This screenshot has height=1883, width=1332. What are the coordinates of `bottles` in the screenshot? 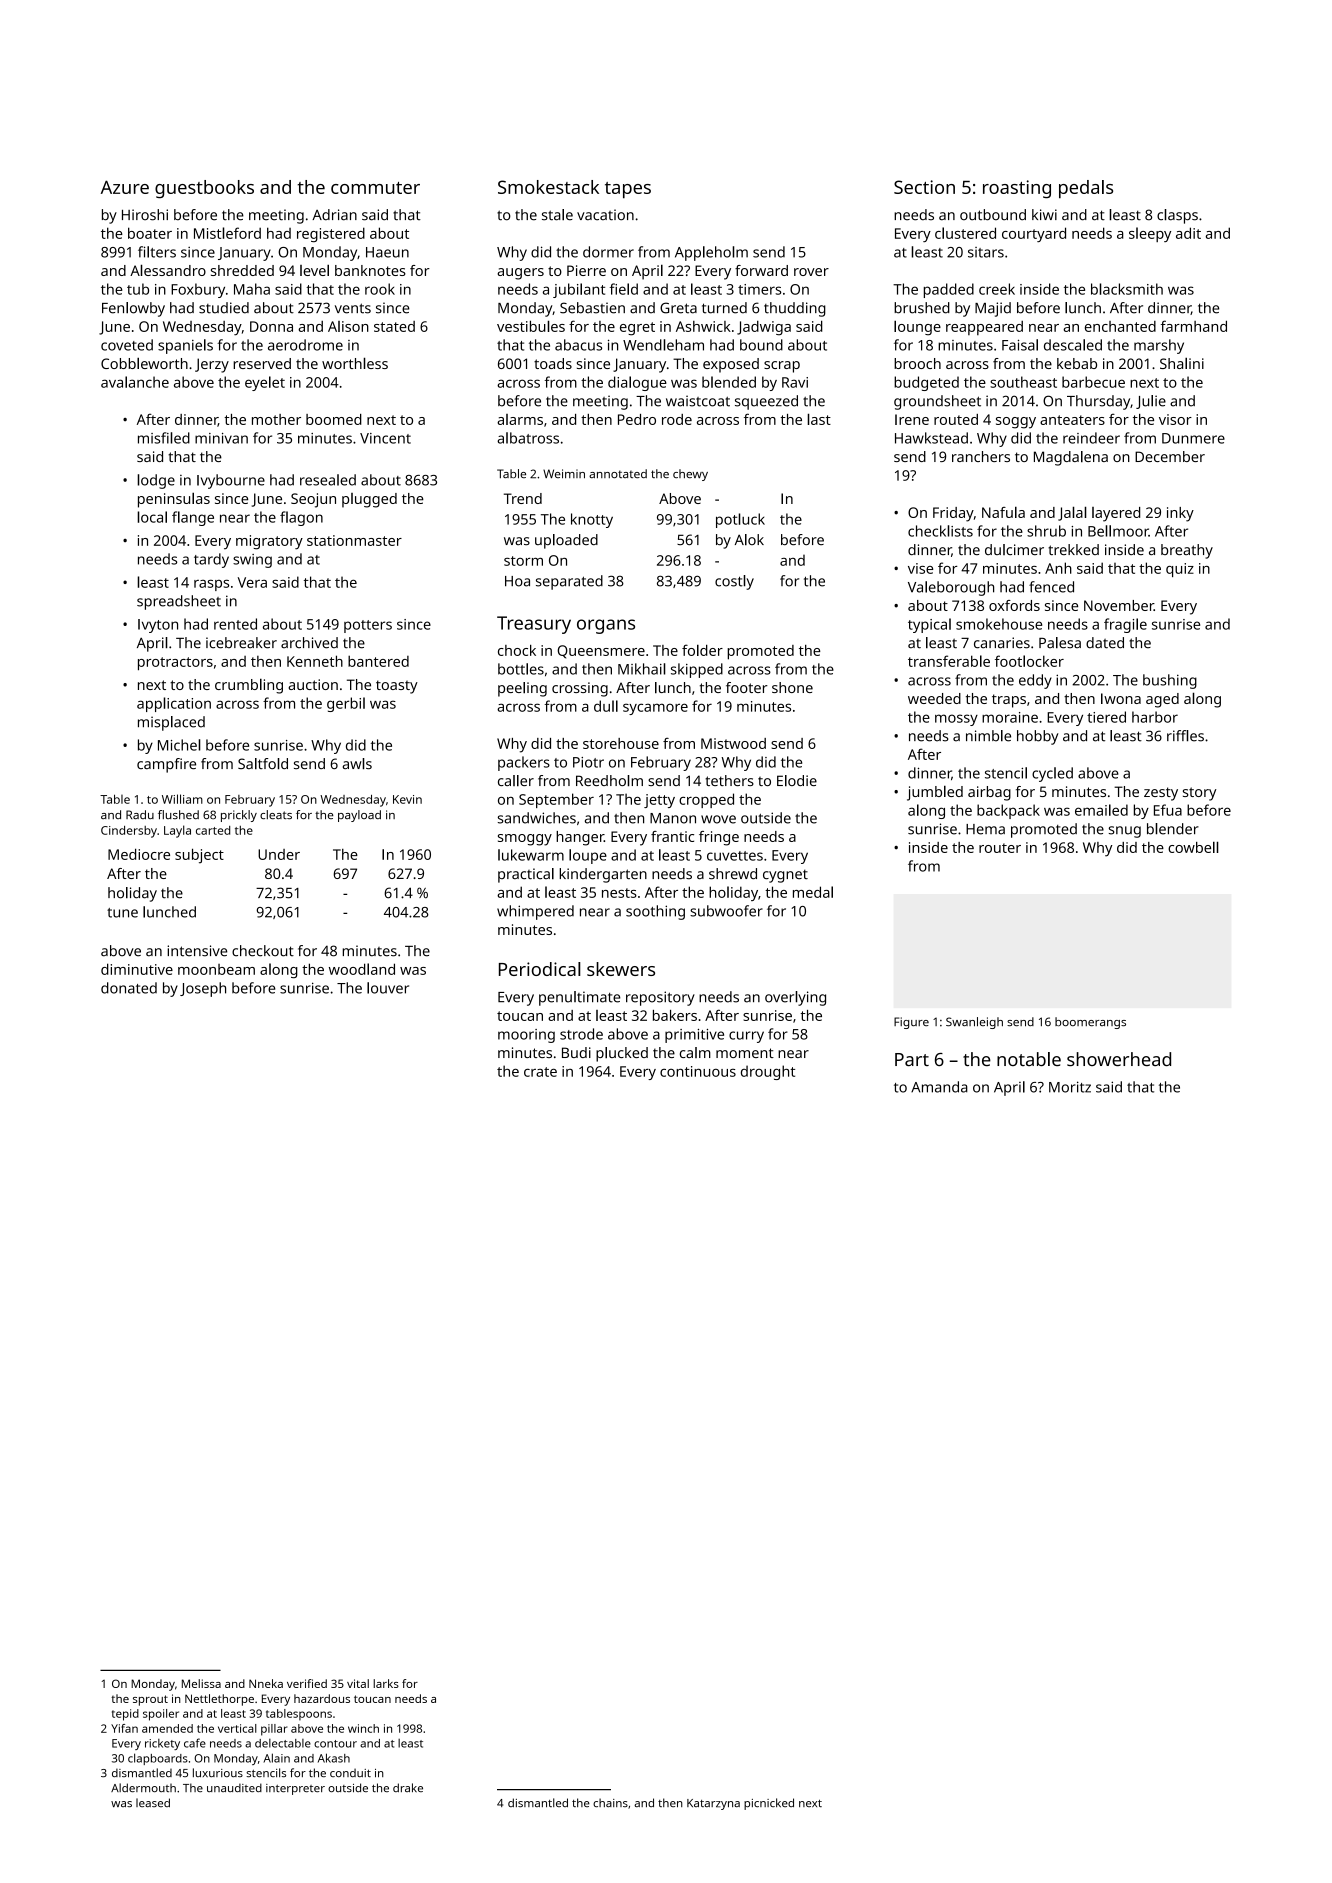 It's located at (521, 669).
